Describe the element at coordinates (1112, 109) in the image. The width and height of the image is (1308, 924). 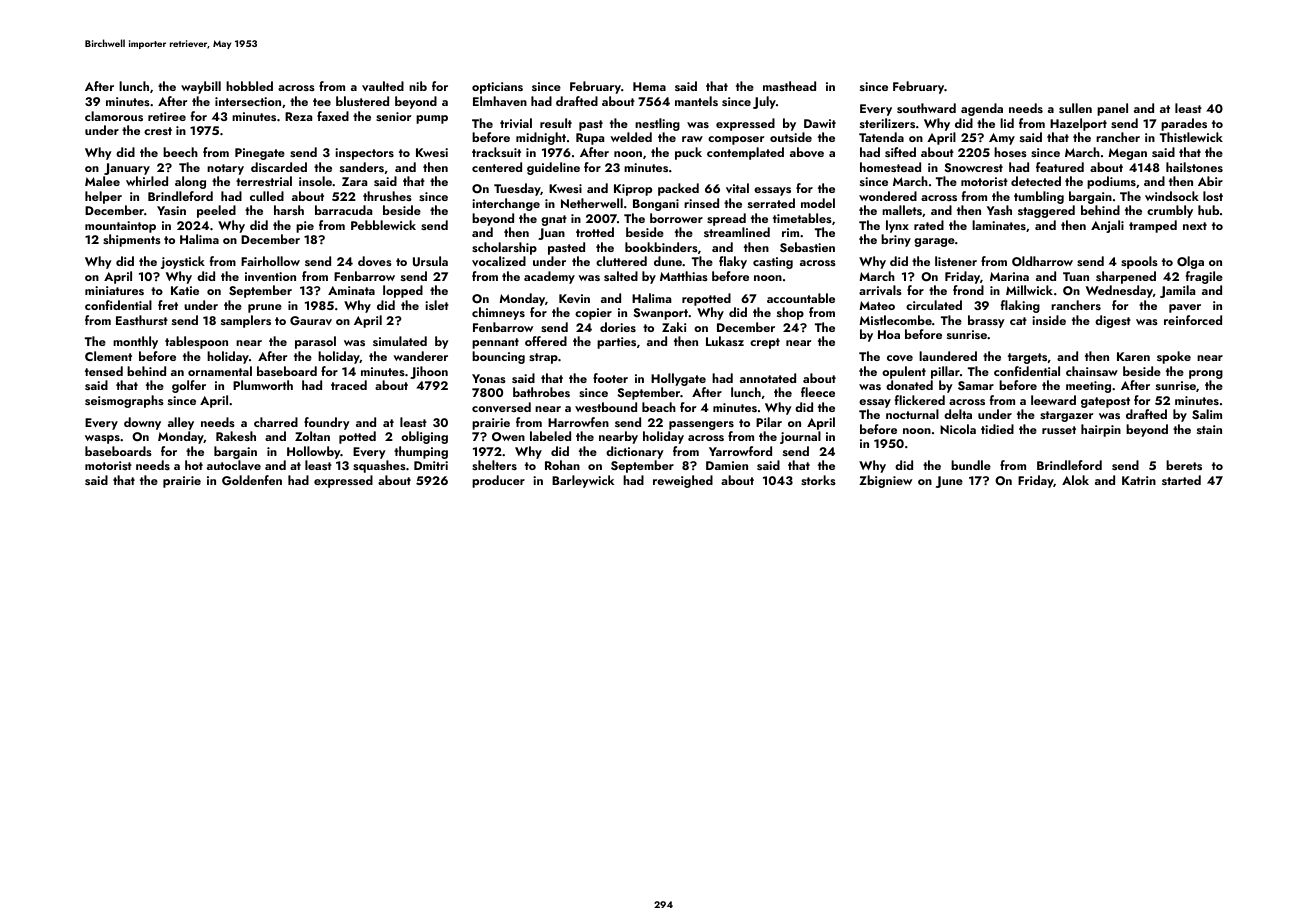
I see `panel` at that location.
